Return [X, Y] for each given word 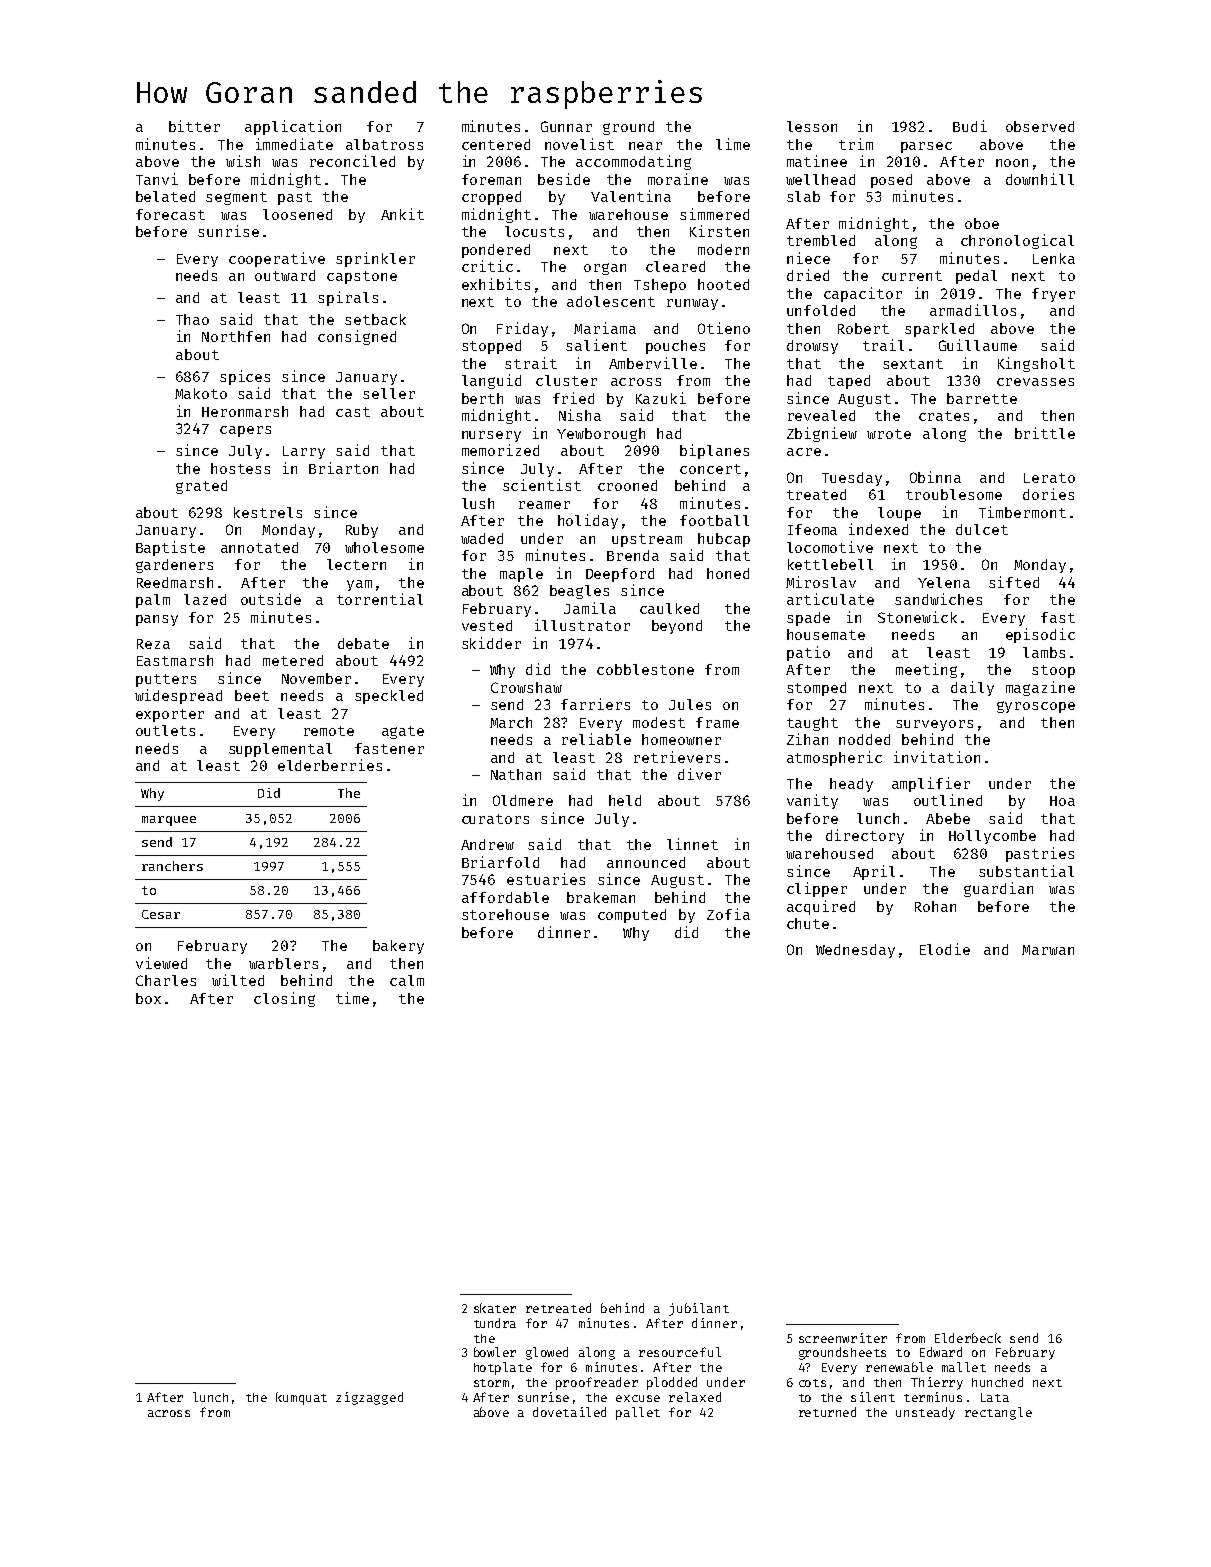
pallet [638, 1413]
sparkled [939, 330]
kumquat [301, 1398]
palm [153, 601]
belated [165, 196]
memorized [500, 450]
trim [856, 144]
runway [692, 304]
